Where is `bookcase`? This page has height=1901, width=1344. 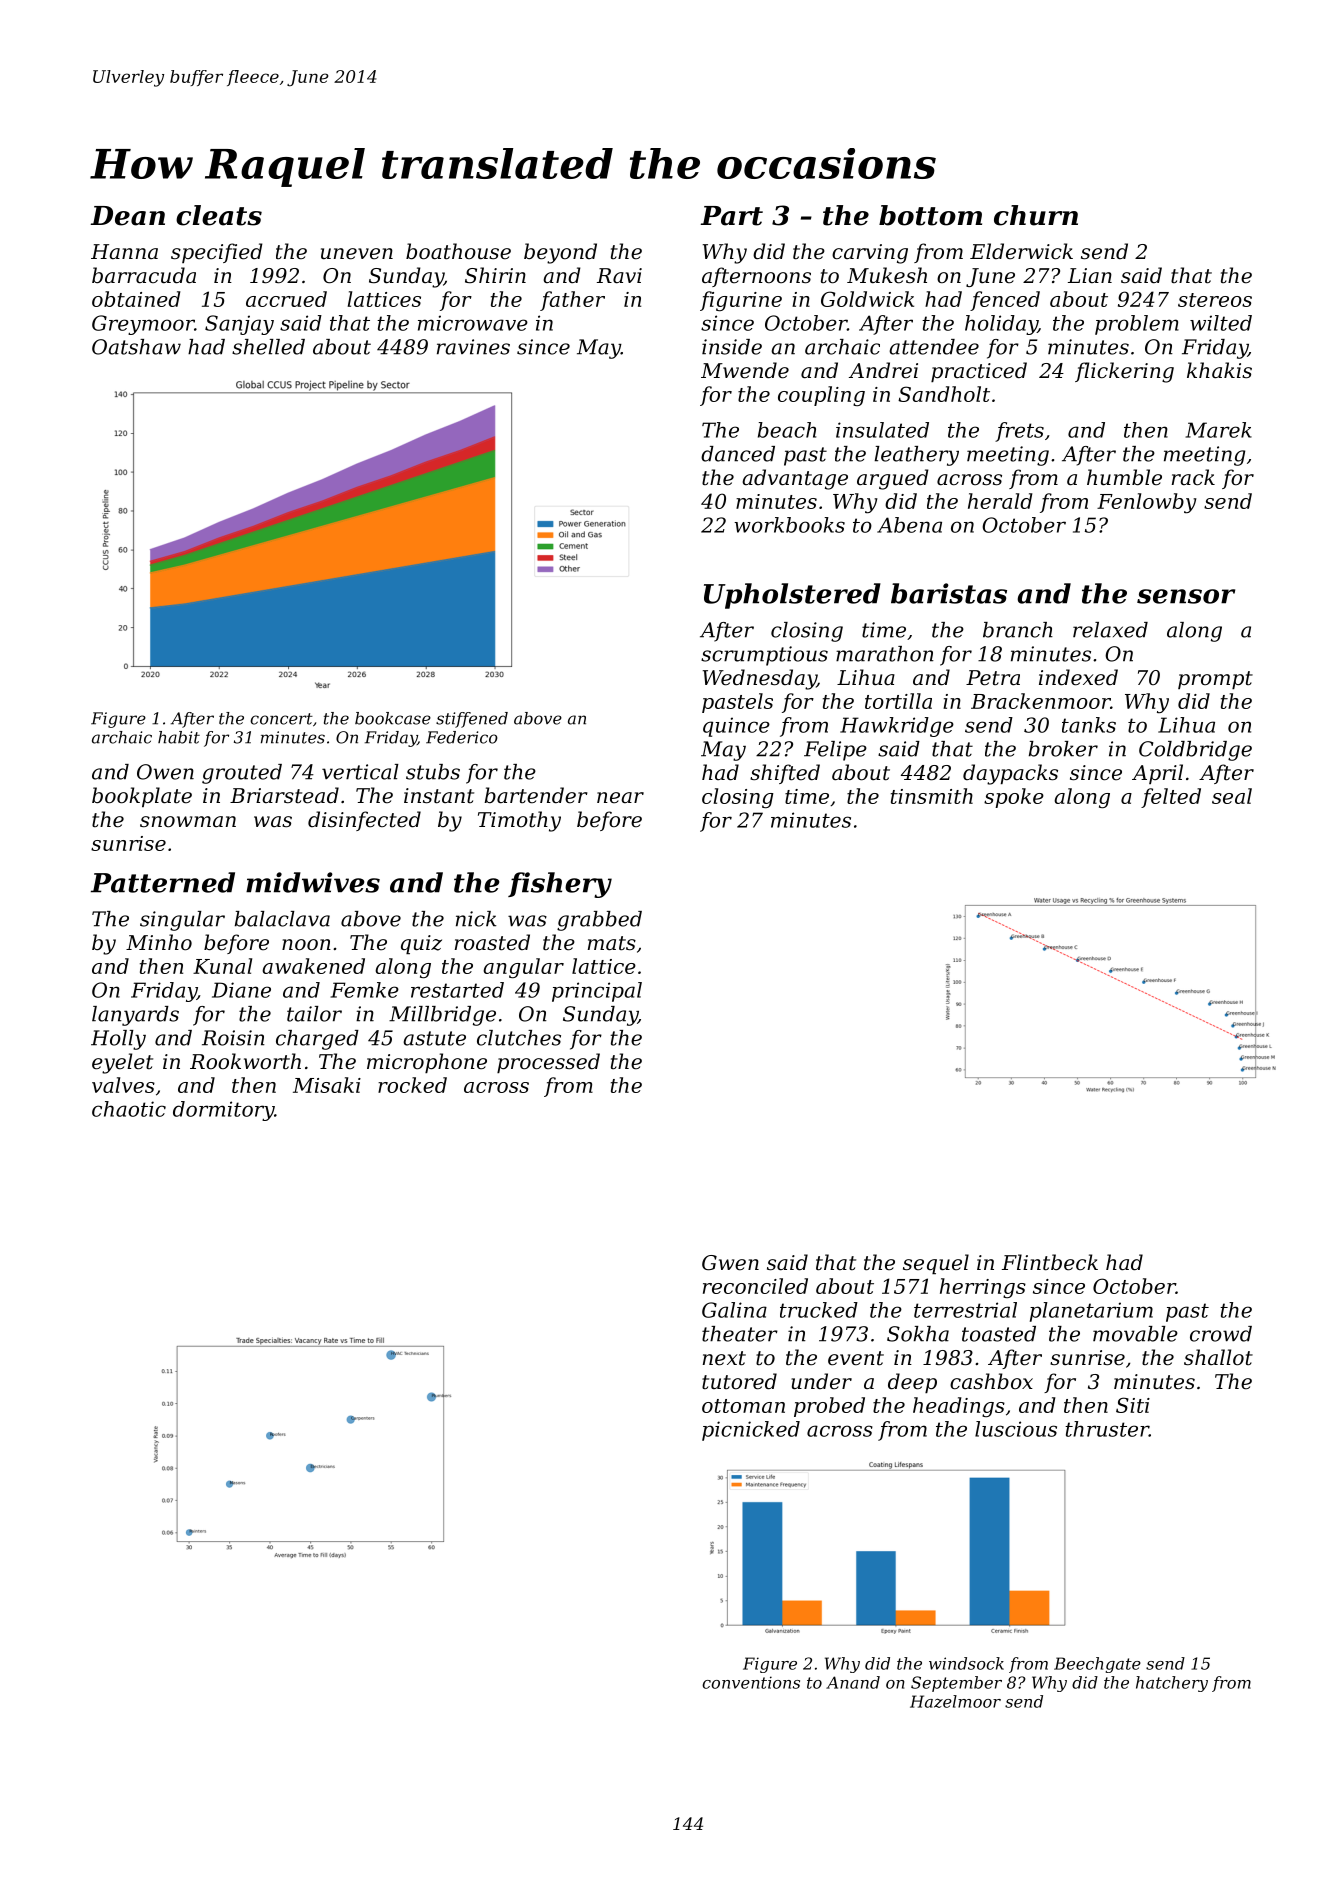 bookcase is located at coordinates (393, 718).
